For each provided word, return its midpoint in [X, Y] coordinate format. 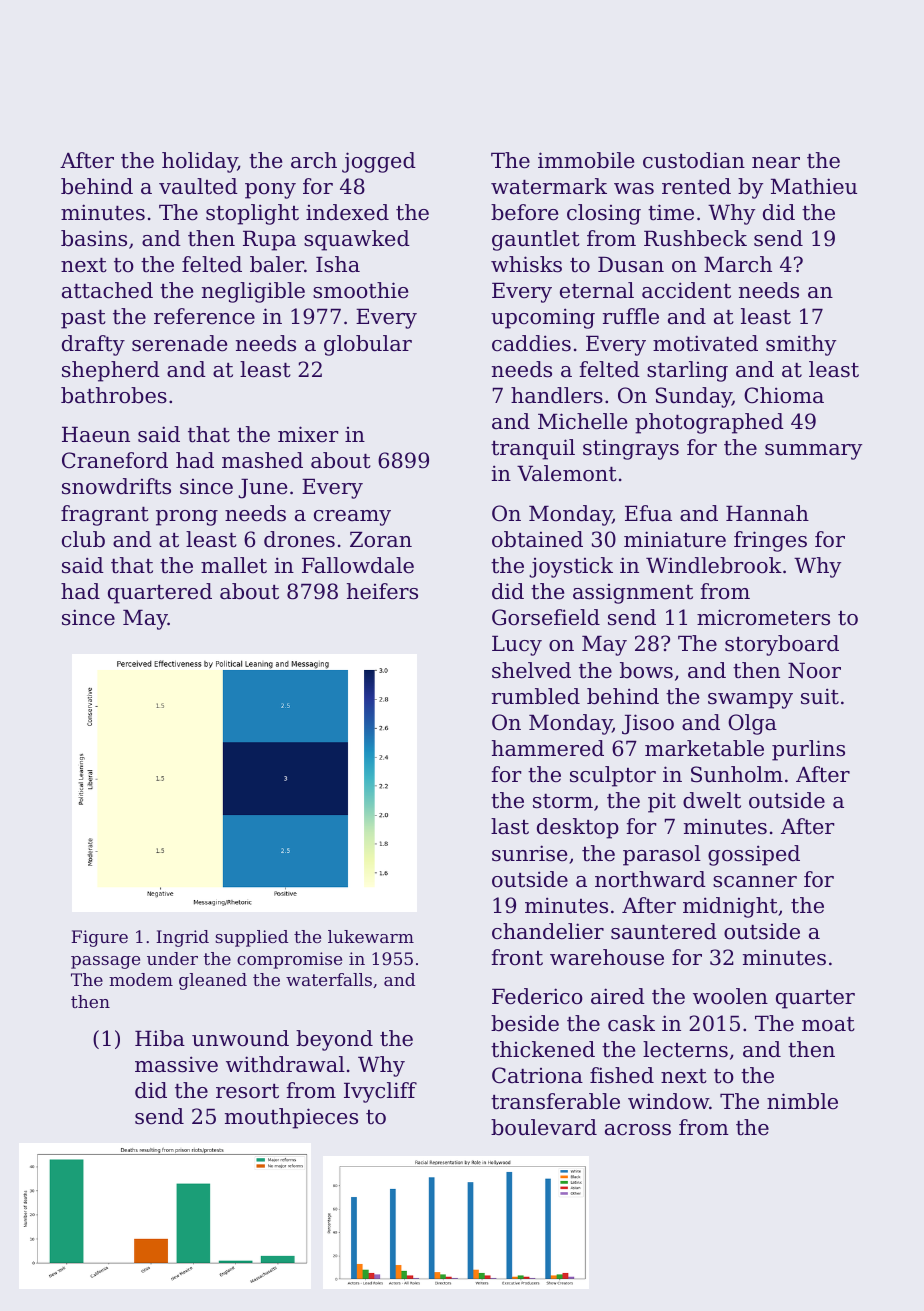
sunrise [529, 853]
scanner [755, 882]
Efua [648, 513]
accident [686, 290]
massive [176, 1064]
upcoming [543, 318]
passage [105, 962]
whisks [526, 264]
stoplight [252, 214]
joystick [571, 567]
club [83, 539]
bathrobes [114, 395]
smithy [801, 345]
